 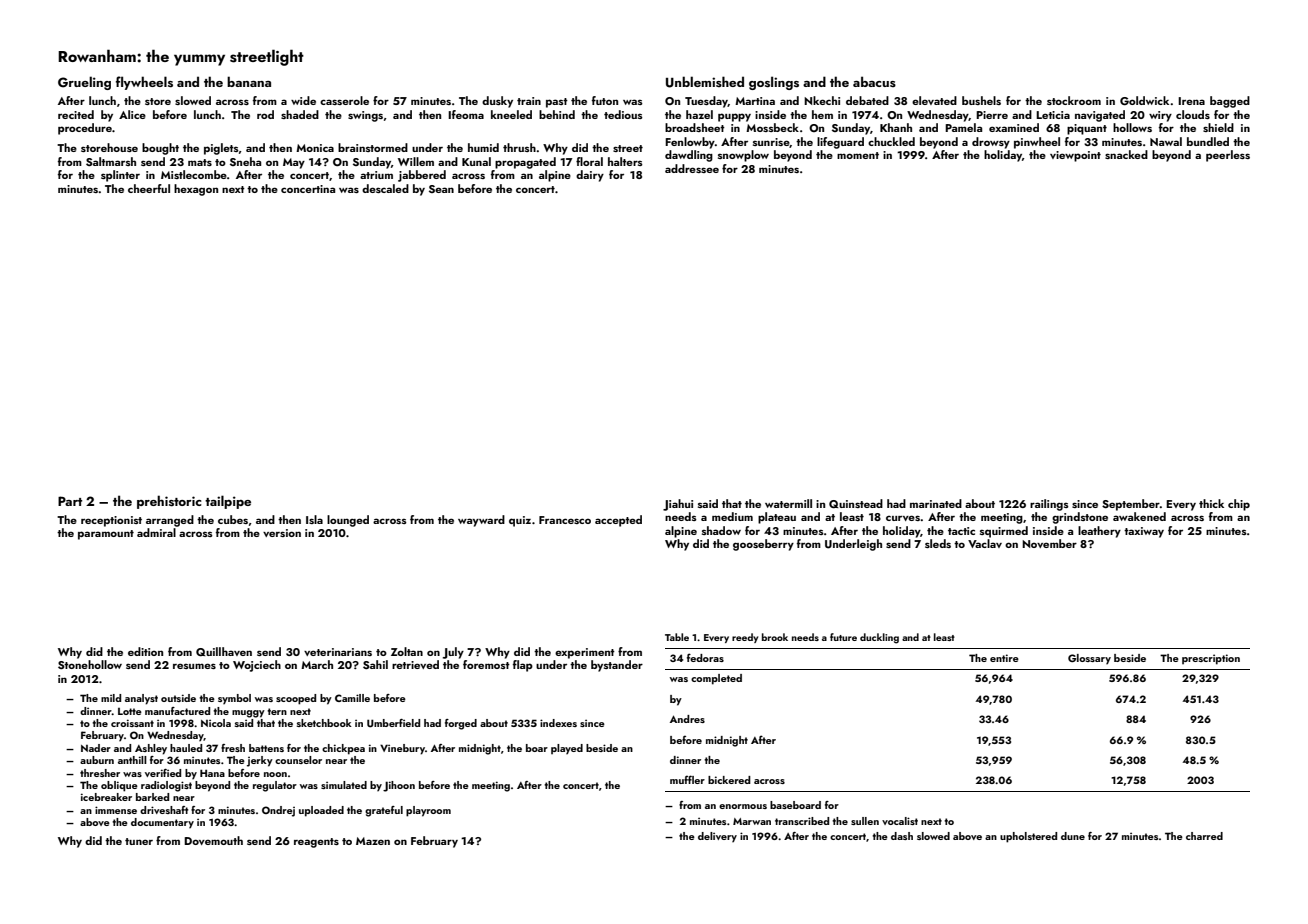 I want to click on bickered, so click(x=729, y=780).
